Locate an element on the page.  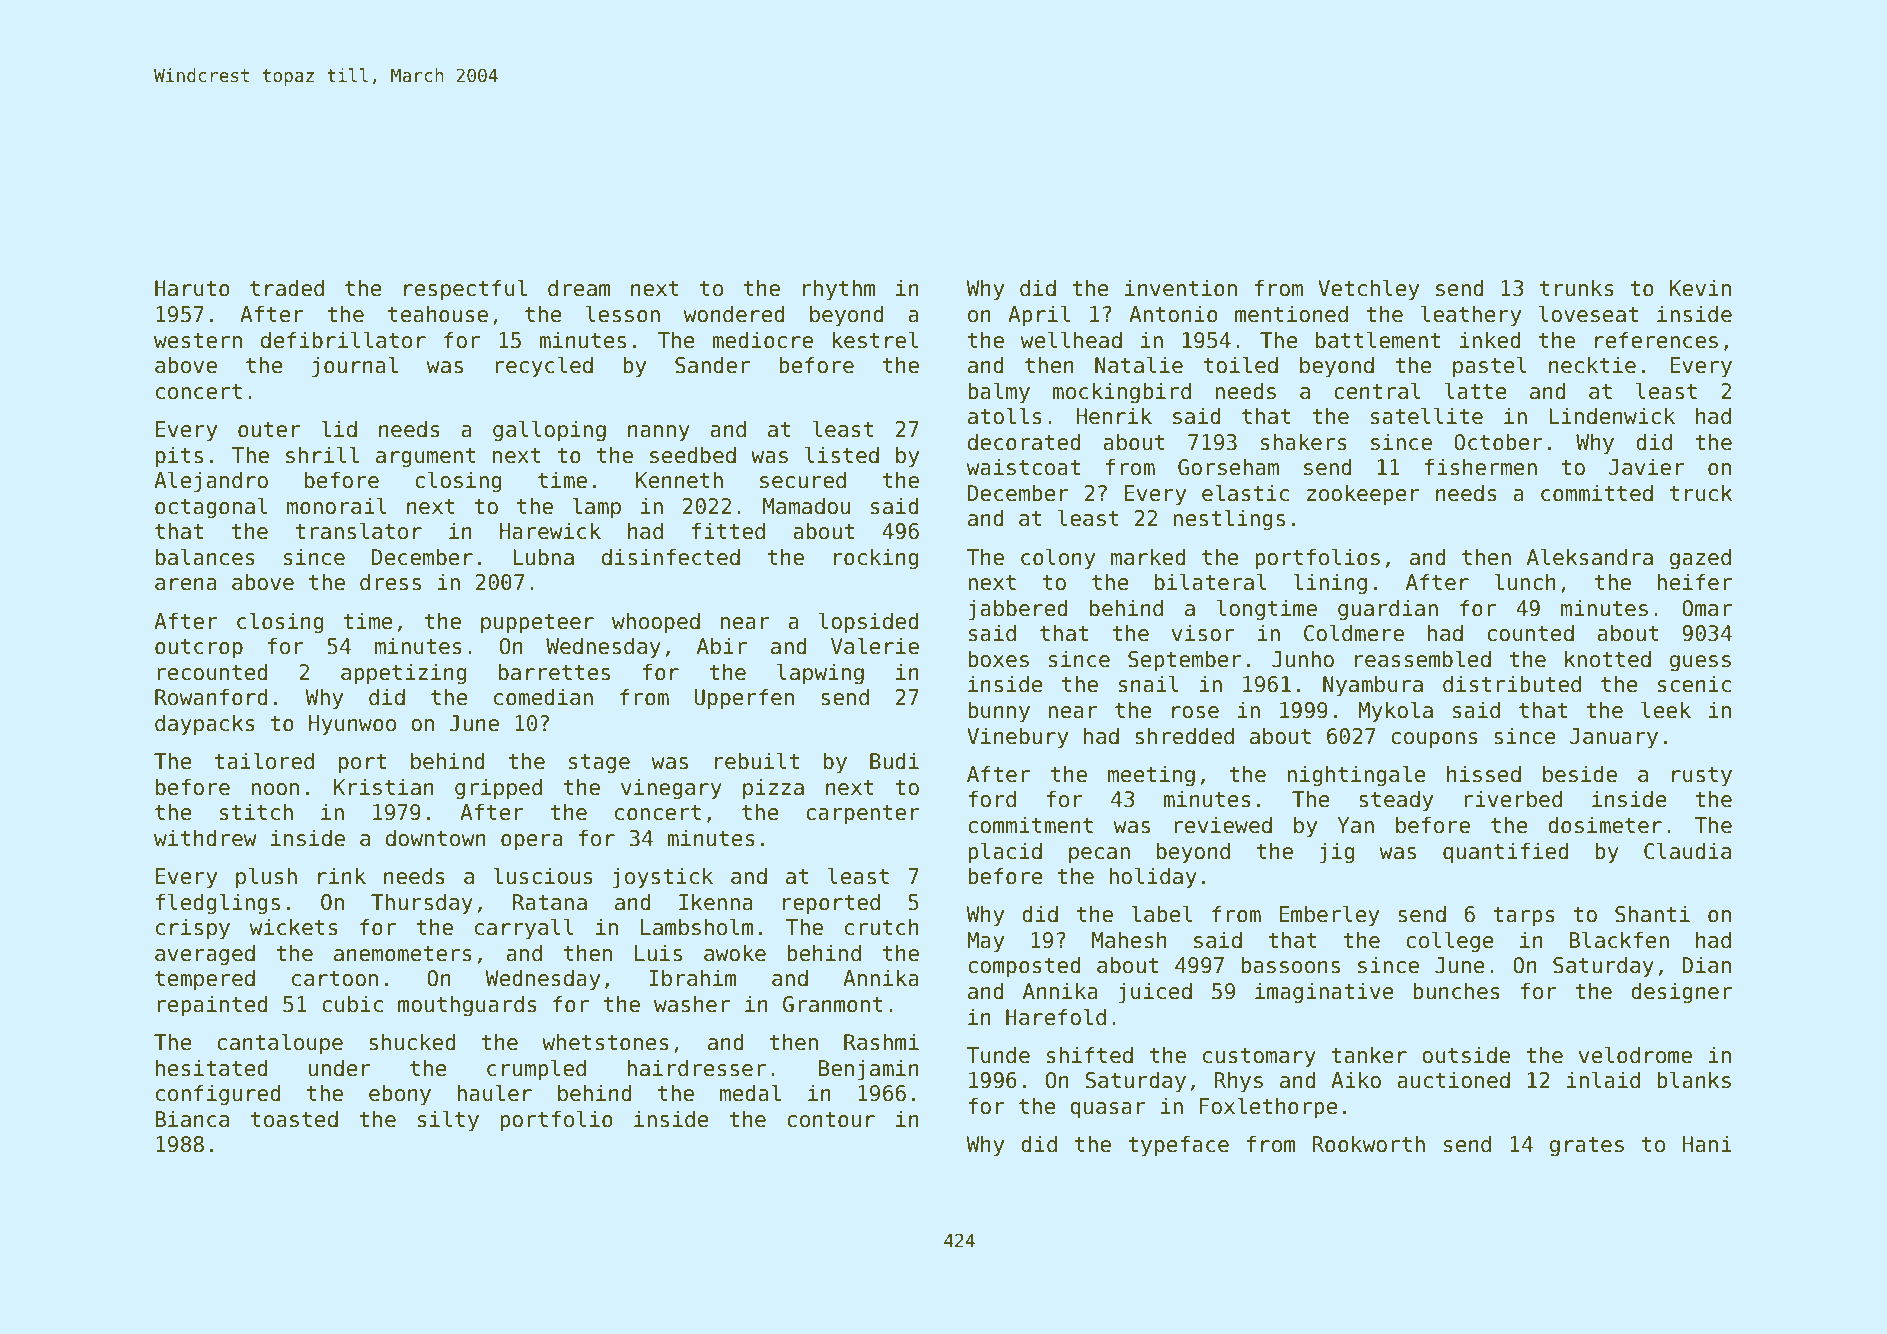
lesson is located at coordinates (623, 314).
